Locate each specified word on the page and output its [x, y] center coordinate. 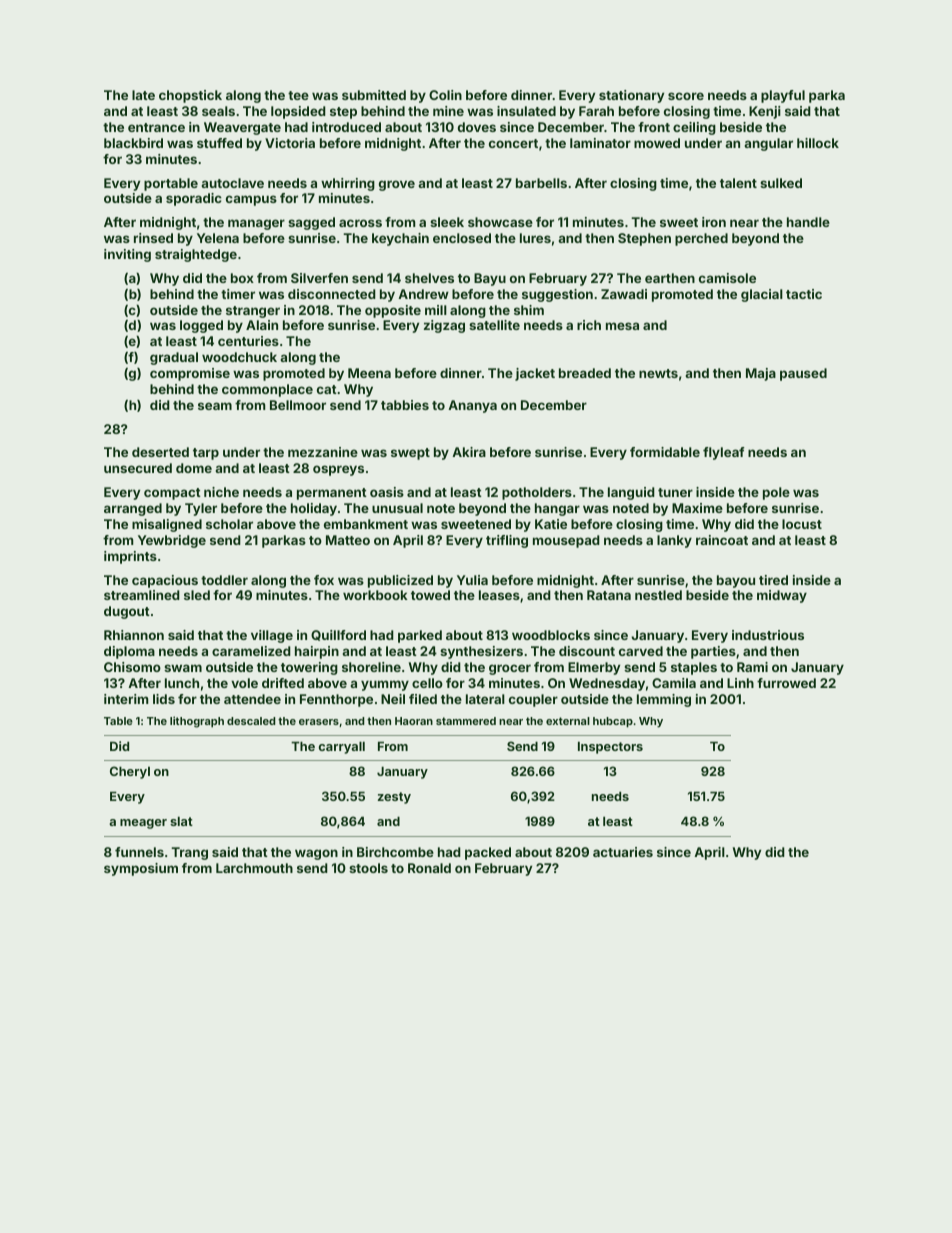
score [686, 96]
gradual [174, 358]
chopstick [190, 96]
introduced [346, 127]
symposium [141, 869]
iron [714, 222]
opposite [393, 311]
